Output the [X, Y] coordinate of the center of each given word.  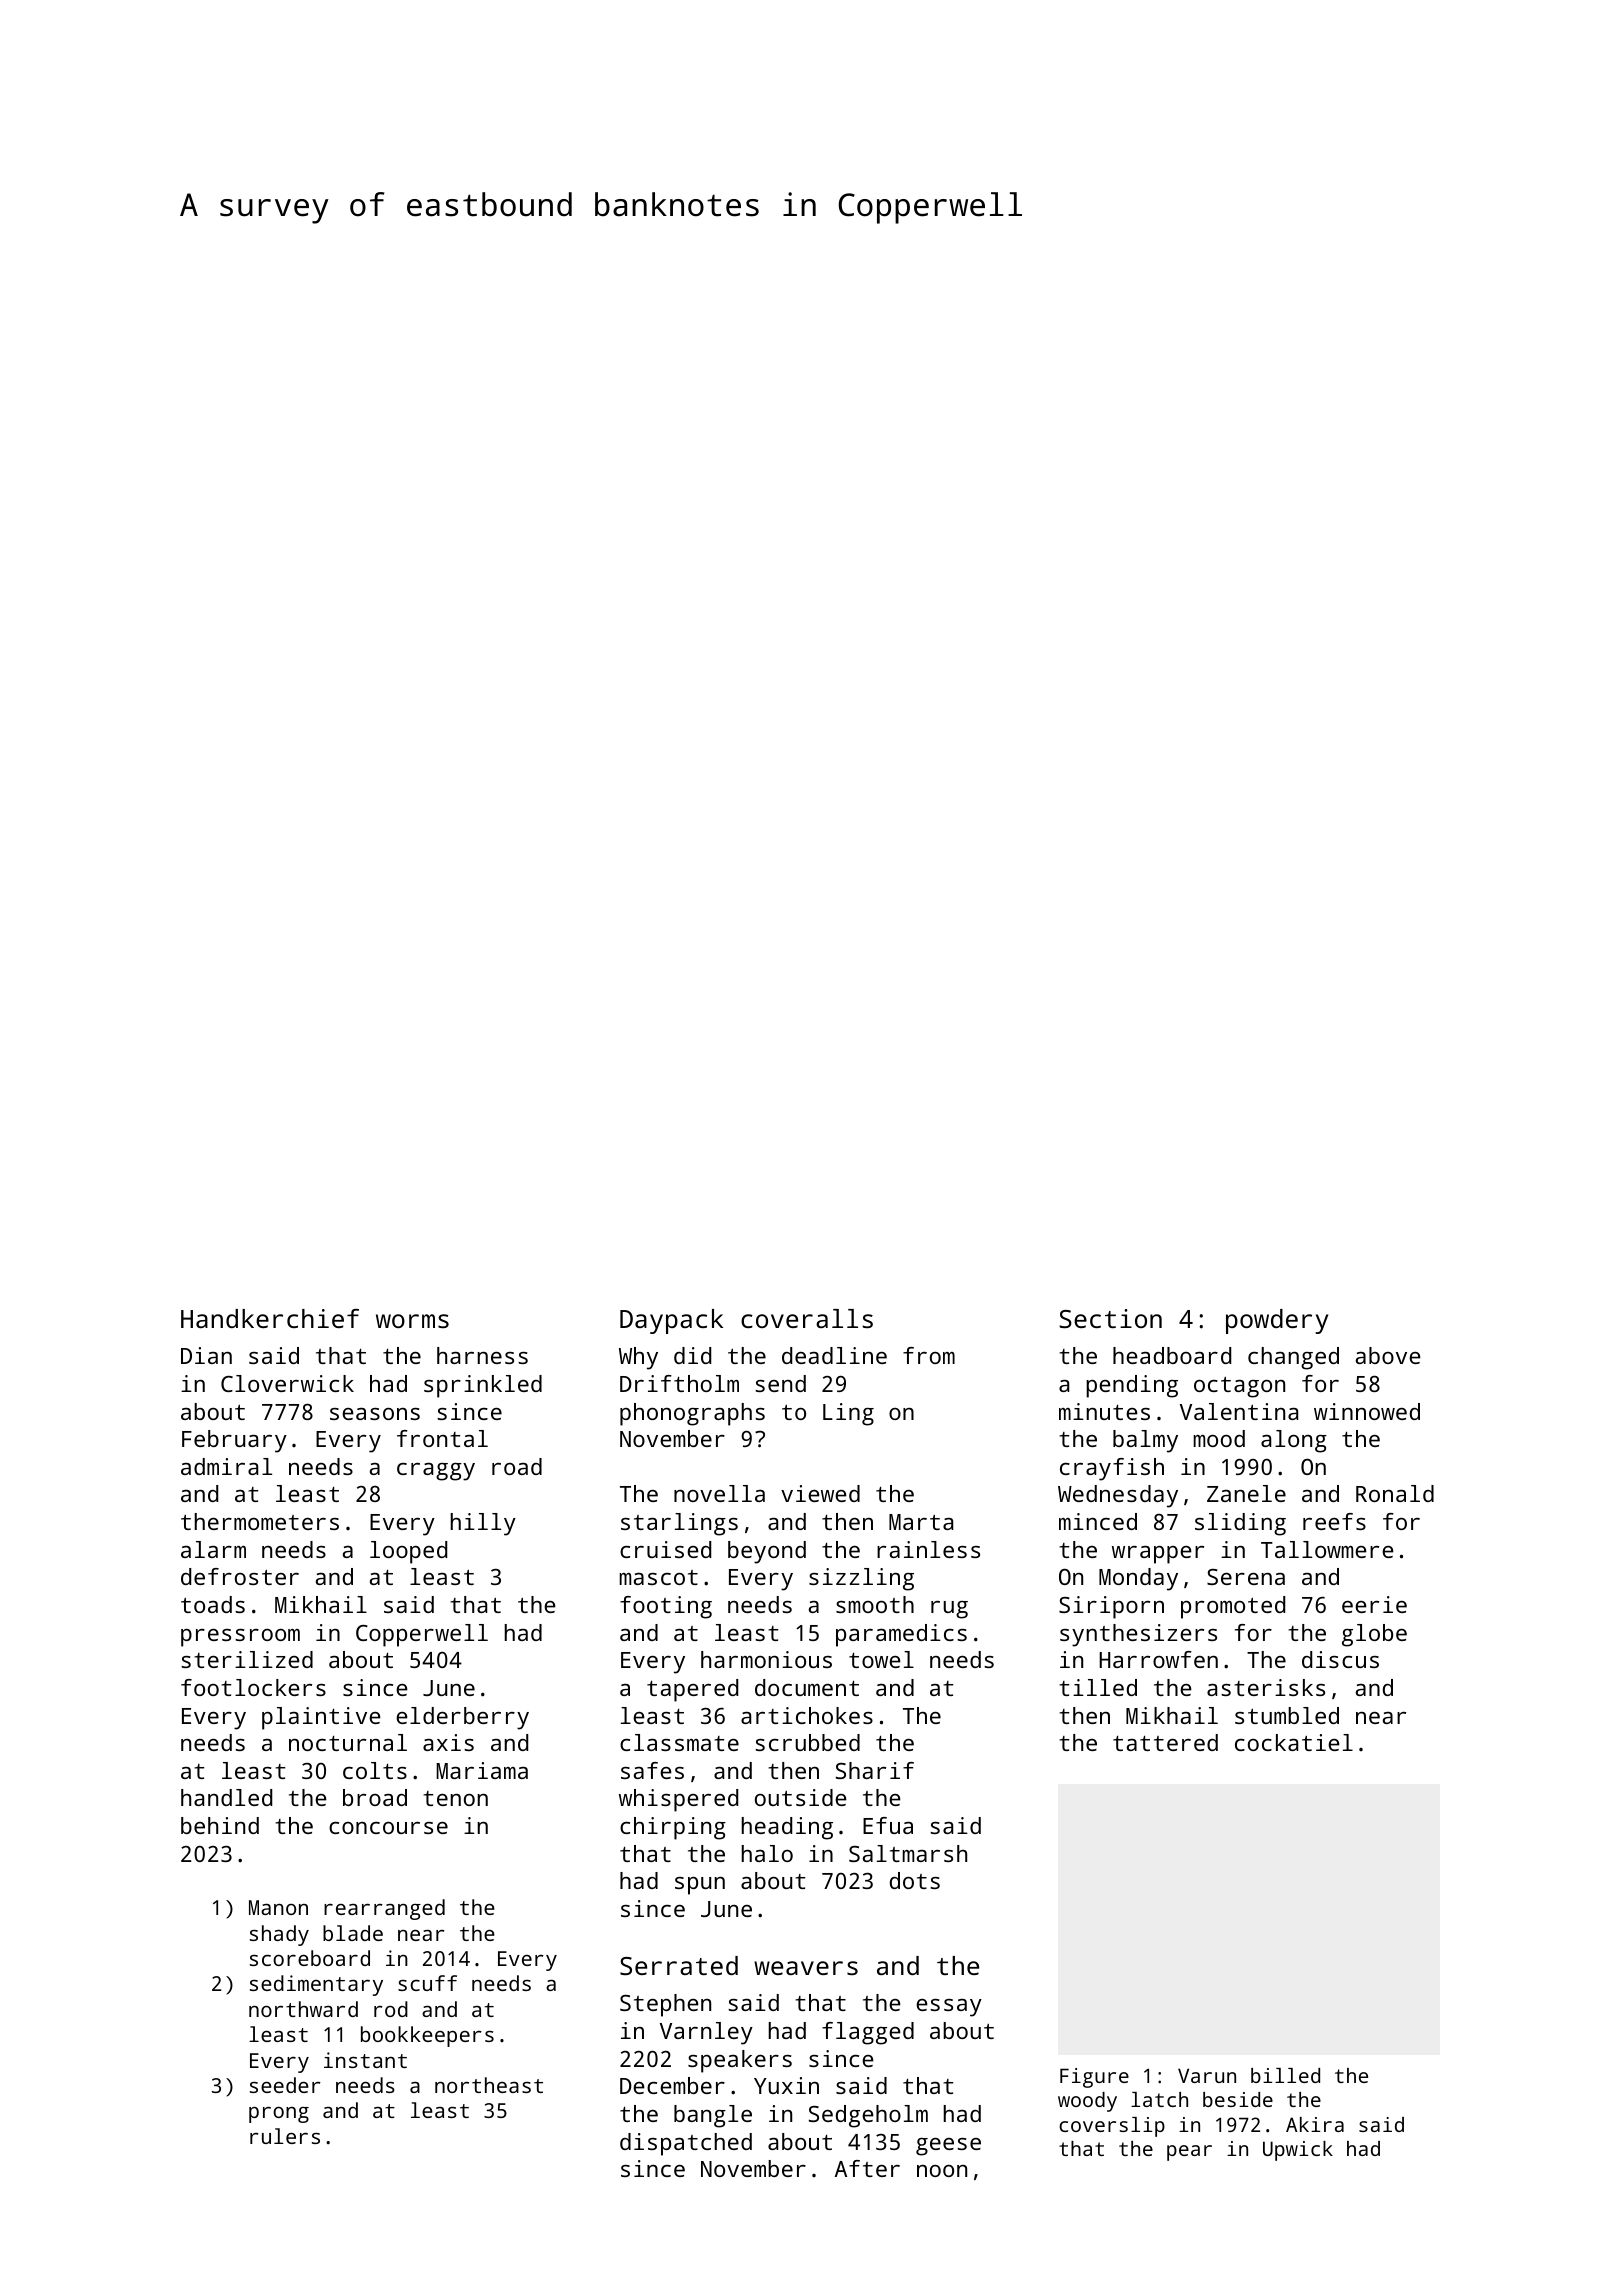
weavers [806, 1968]
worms [412, 1321]
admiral [226, 1466]
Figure [1094, 2078]
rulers [285, 2136]
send [780, 1383]
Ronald [1395, 1493]
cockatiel [1294, 1742]
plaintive [321, 1718]
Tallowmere [1327, 1549]
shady [279, 1935]
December [672, 2085]
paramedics [901, 1635]
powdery [1277, 1321]
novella [719, 1493]
